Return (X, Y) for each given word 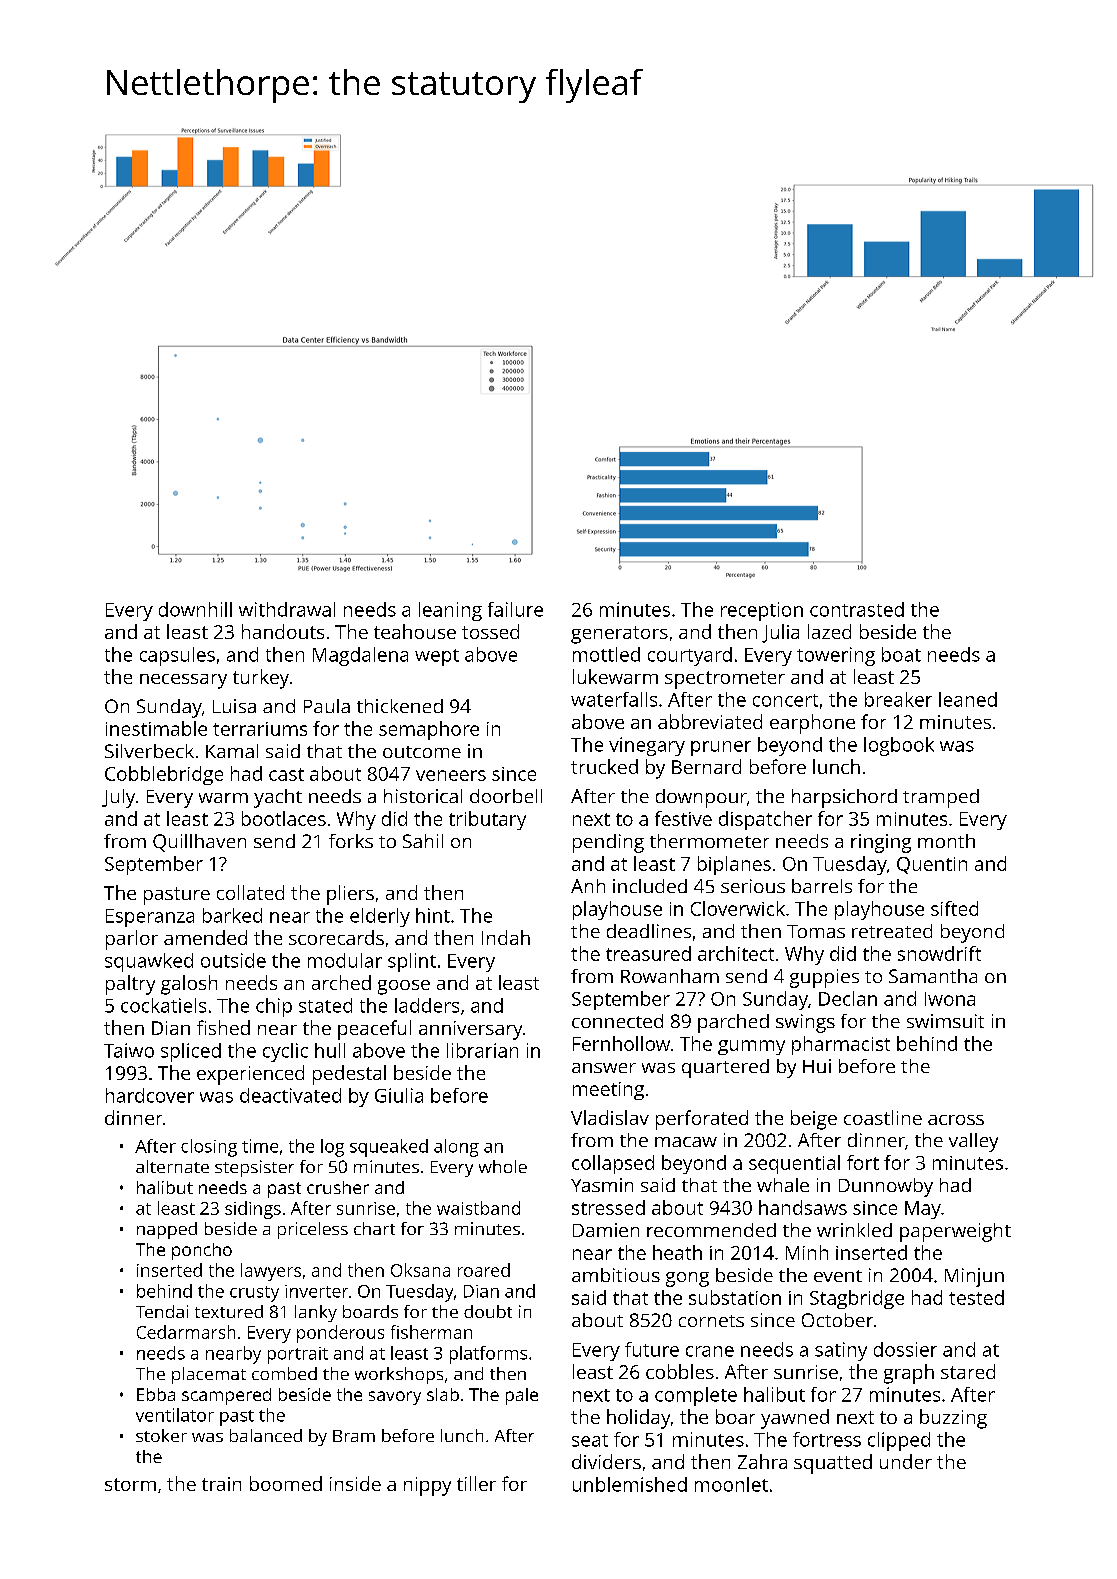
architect (736, 953)
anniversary (470, 1030)
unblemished (630, 1484)
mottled (606, 654)
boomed (286, 1483)
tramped (941, 798)
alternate (172, 1166)
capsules (177, 656)
